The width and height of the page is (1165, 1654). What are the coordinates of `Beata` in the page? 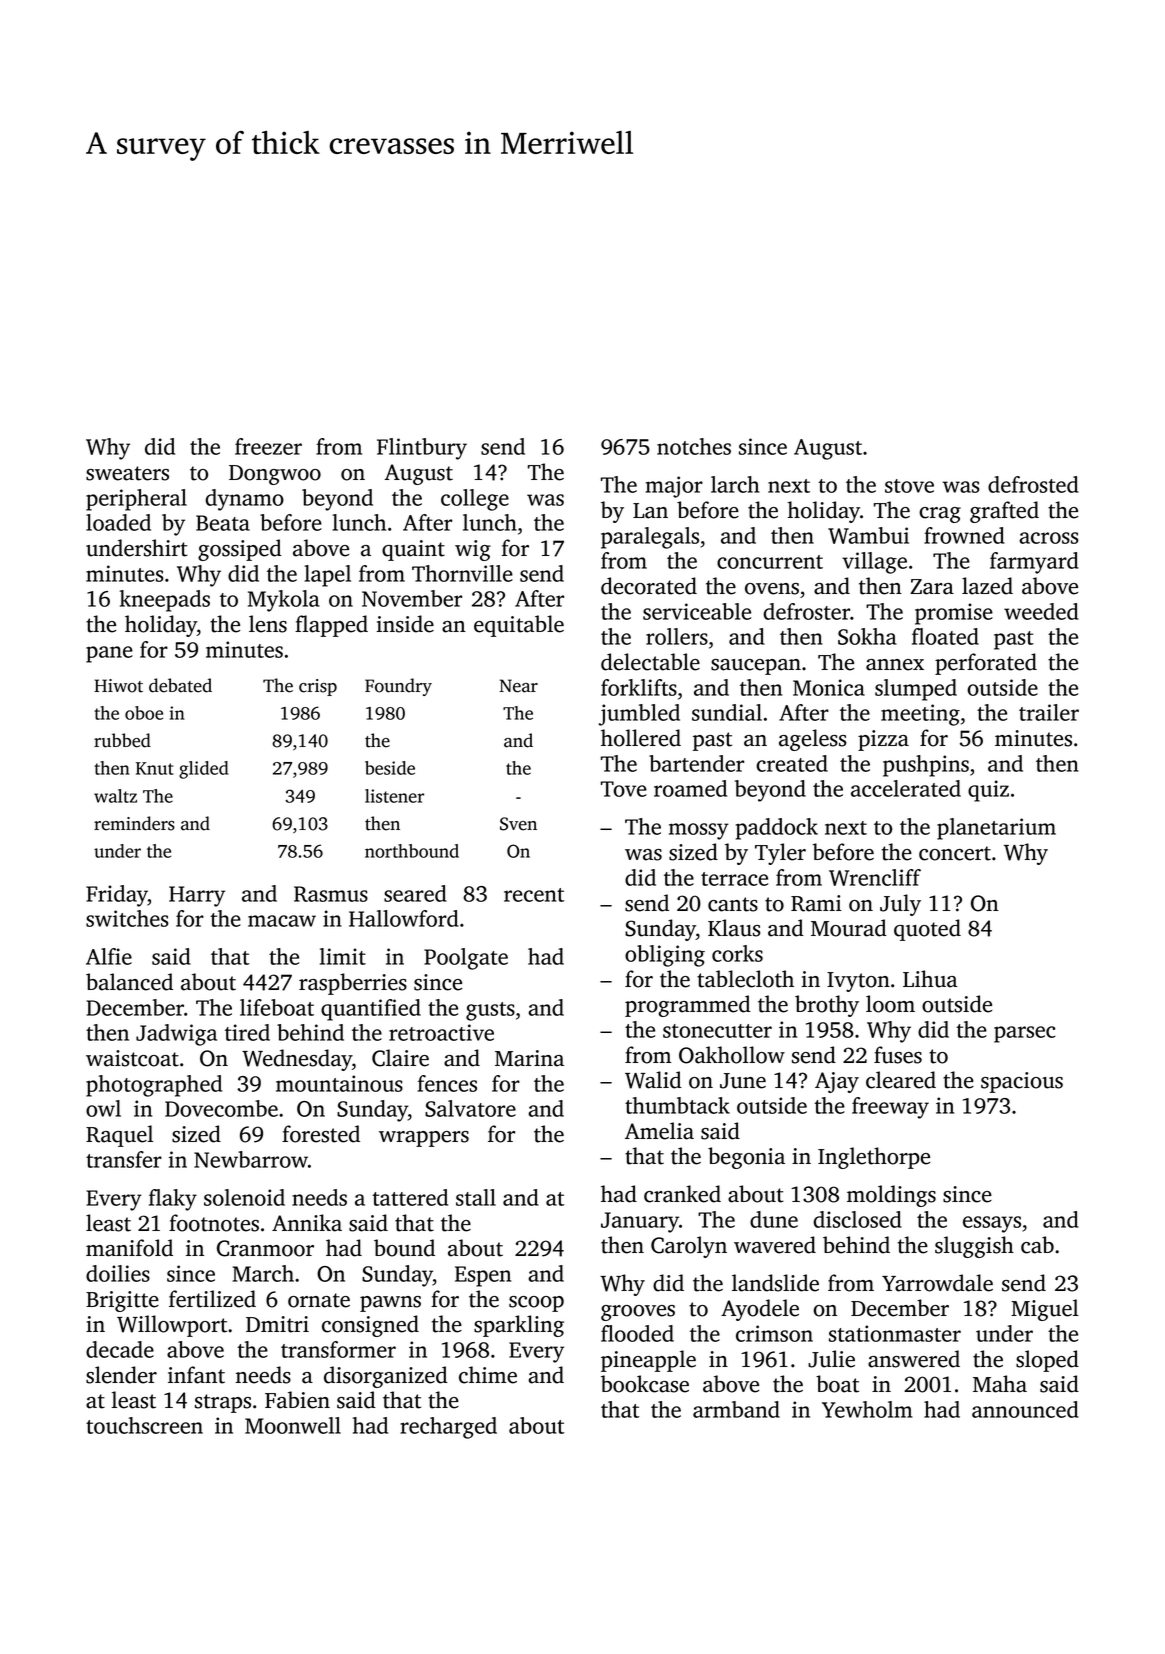 It's located at (223, 523).
